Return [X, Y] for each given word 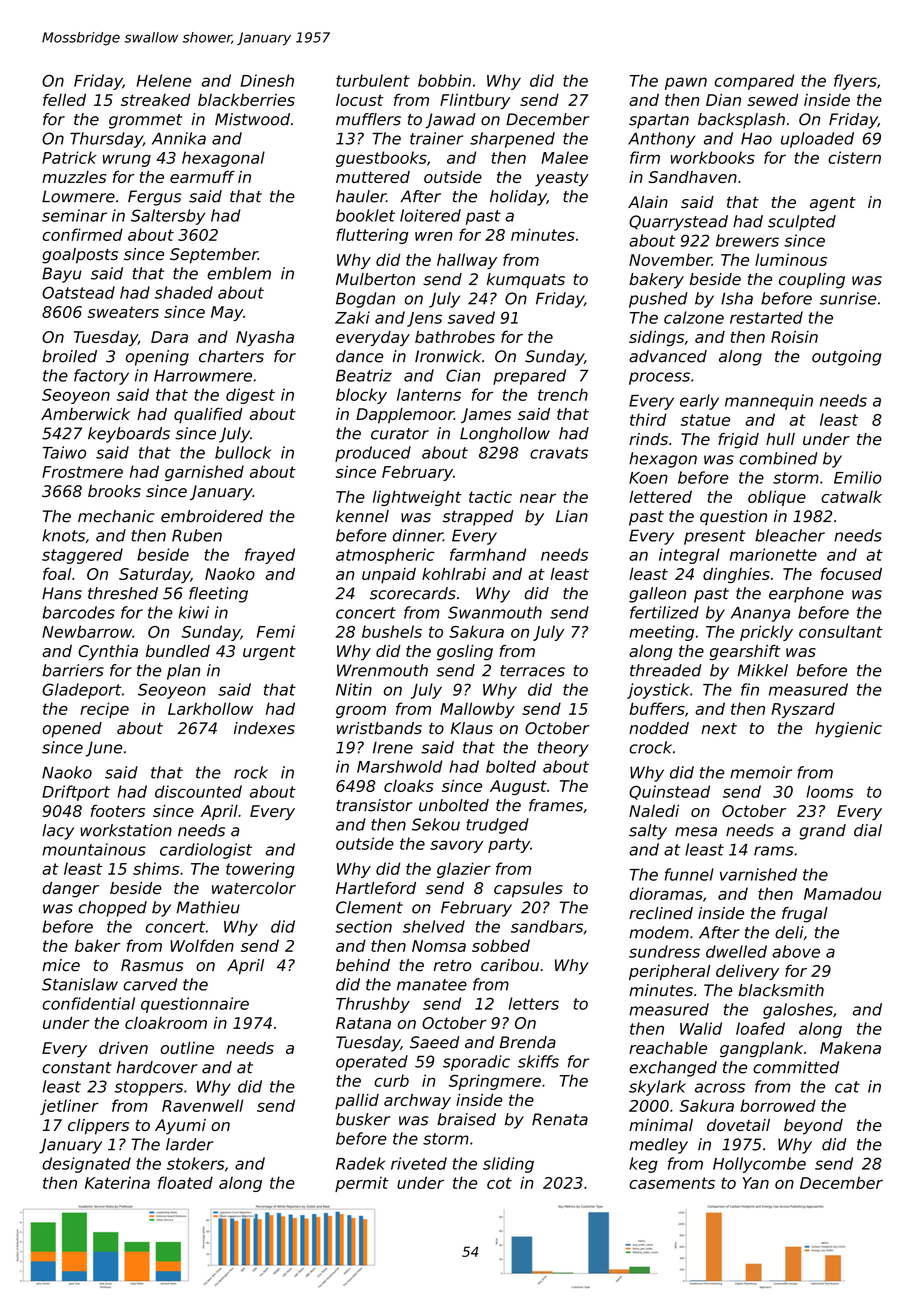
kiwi [193, 612]
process [659, 378]
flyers [855, 82]
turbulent [373, 80]
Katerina [117, 1182]
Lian [572, 516]
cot [499, 1183]
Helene [163, 80]
